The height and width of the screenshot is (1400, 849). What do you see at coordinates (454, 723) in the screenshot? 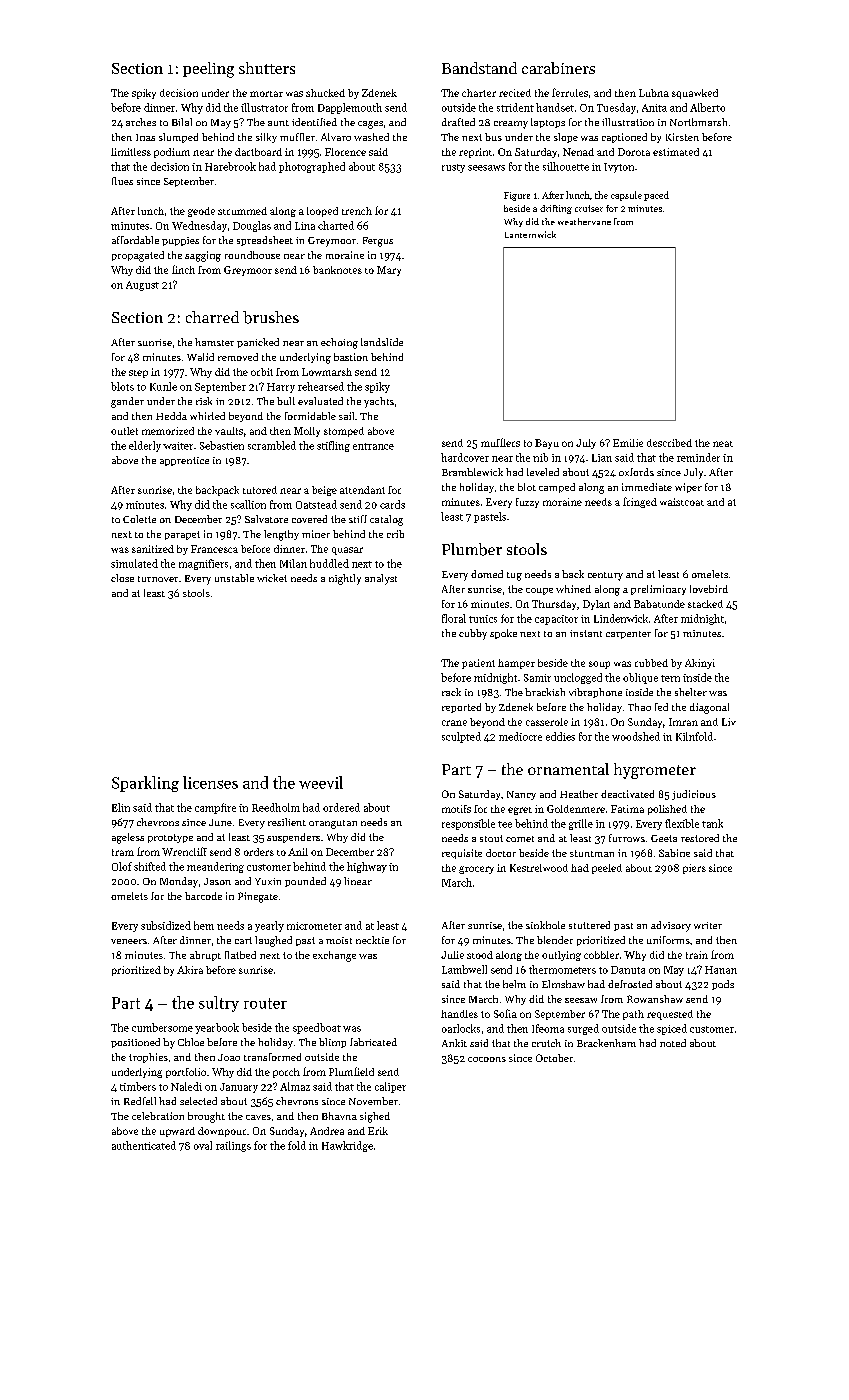
I see `crane` at bounding box center [454, 723].
